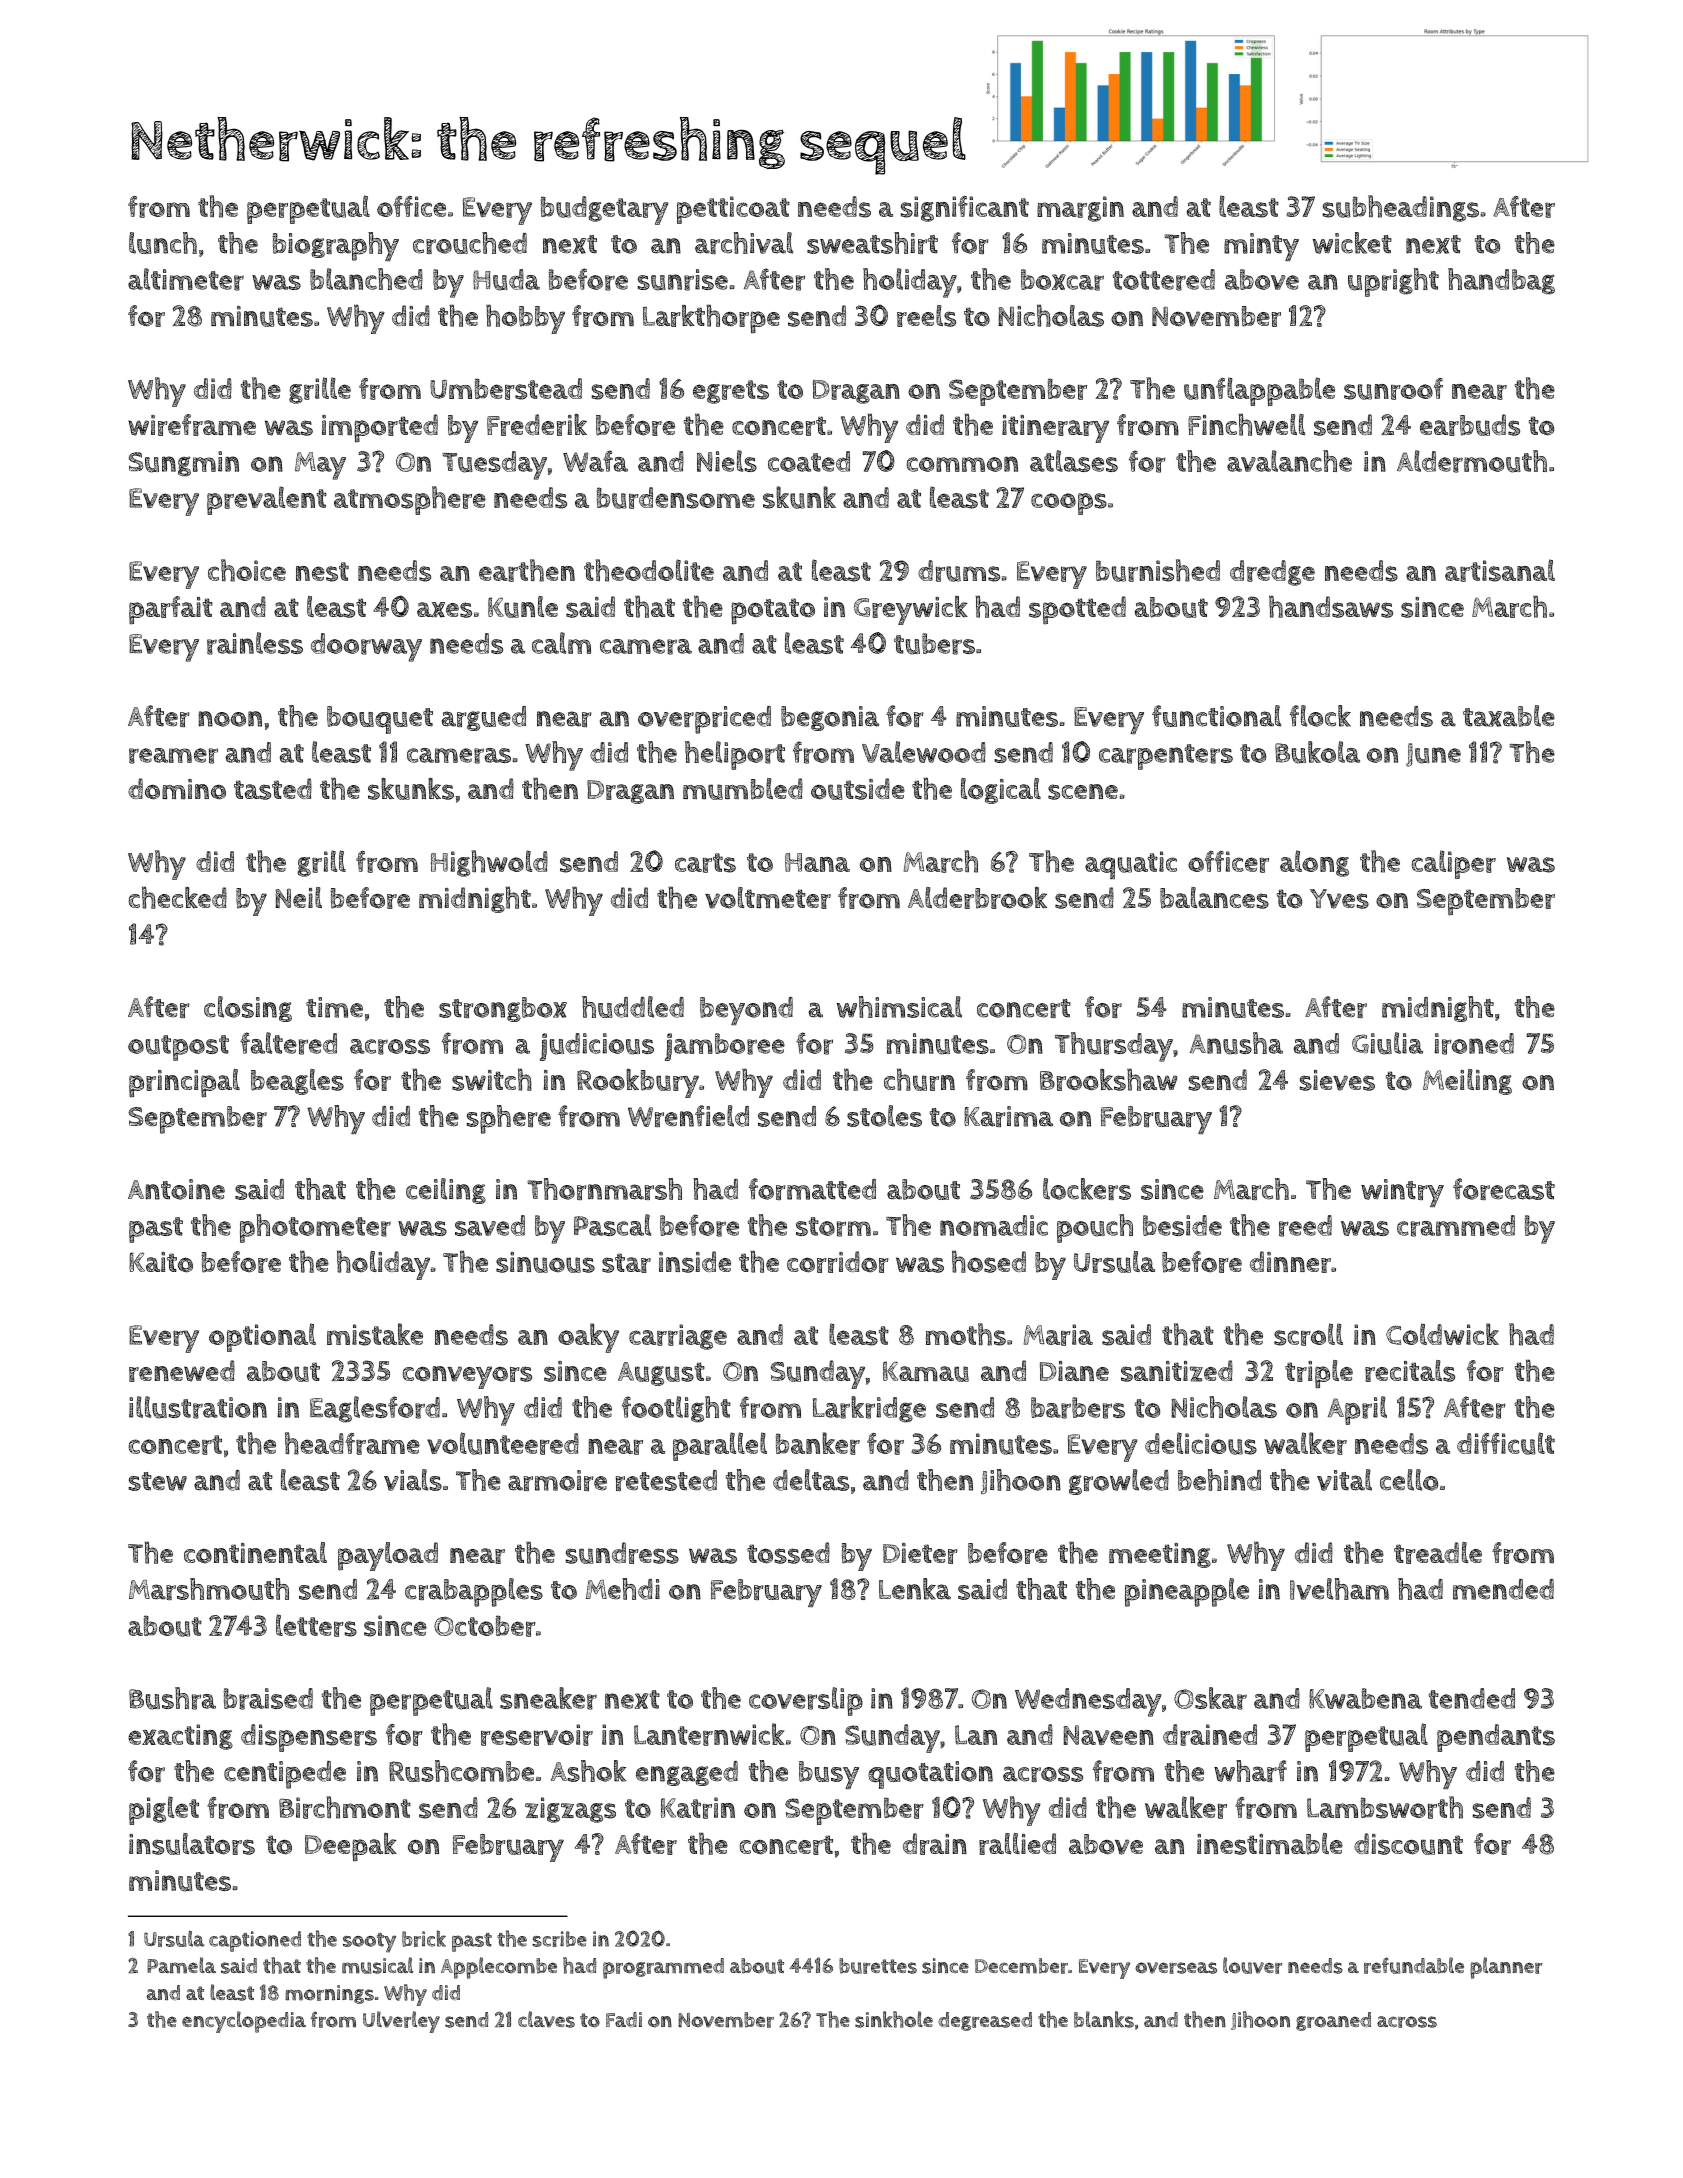 Image resolution: width=1683 pixels, height=2178 pixels. I want to click on subheadings, so click(1401, 208).
